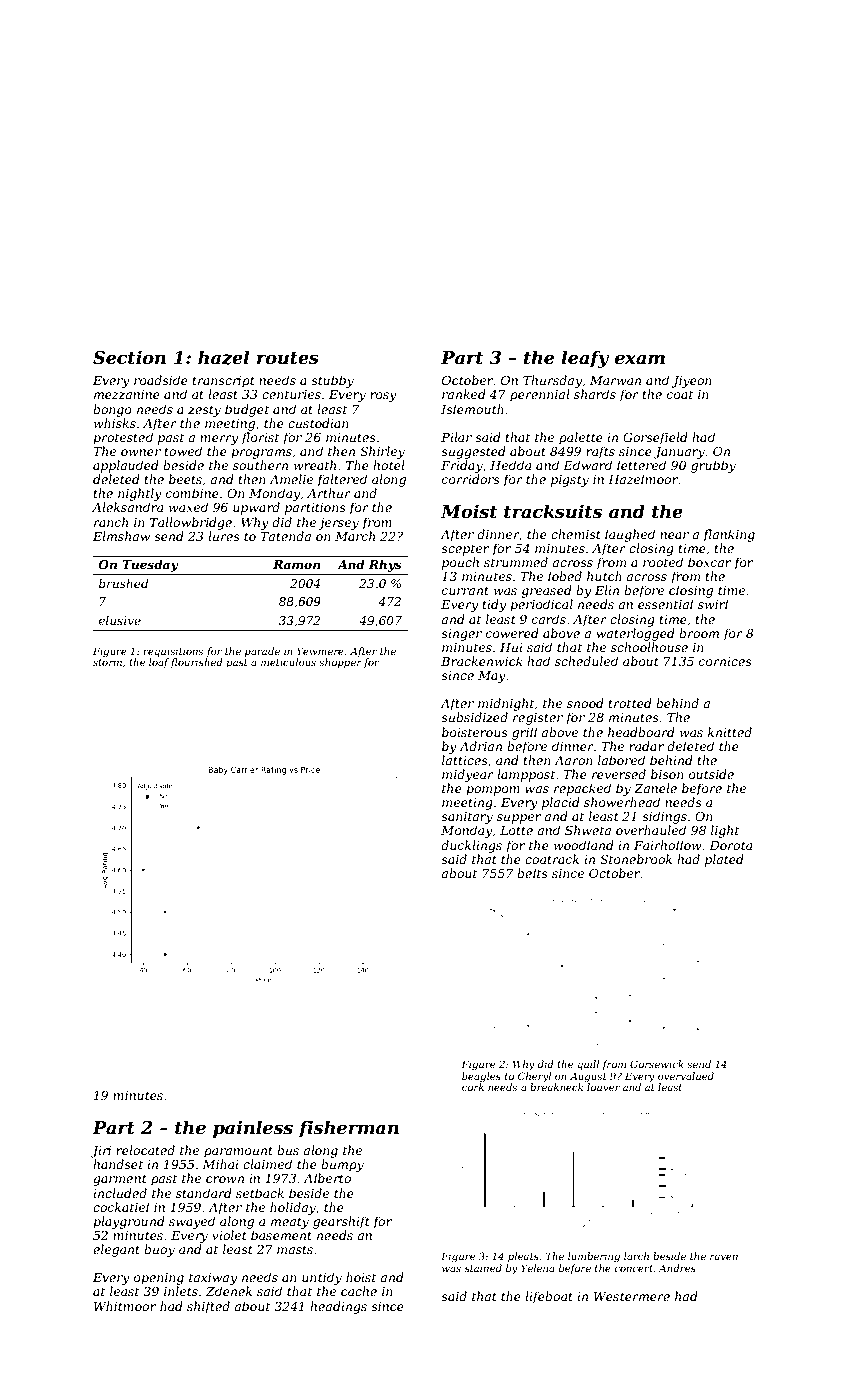 This screenshot has width=849, height=1400. I want to click on Mihai, so click(220, 1164).
